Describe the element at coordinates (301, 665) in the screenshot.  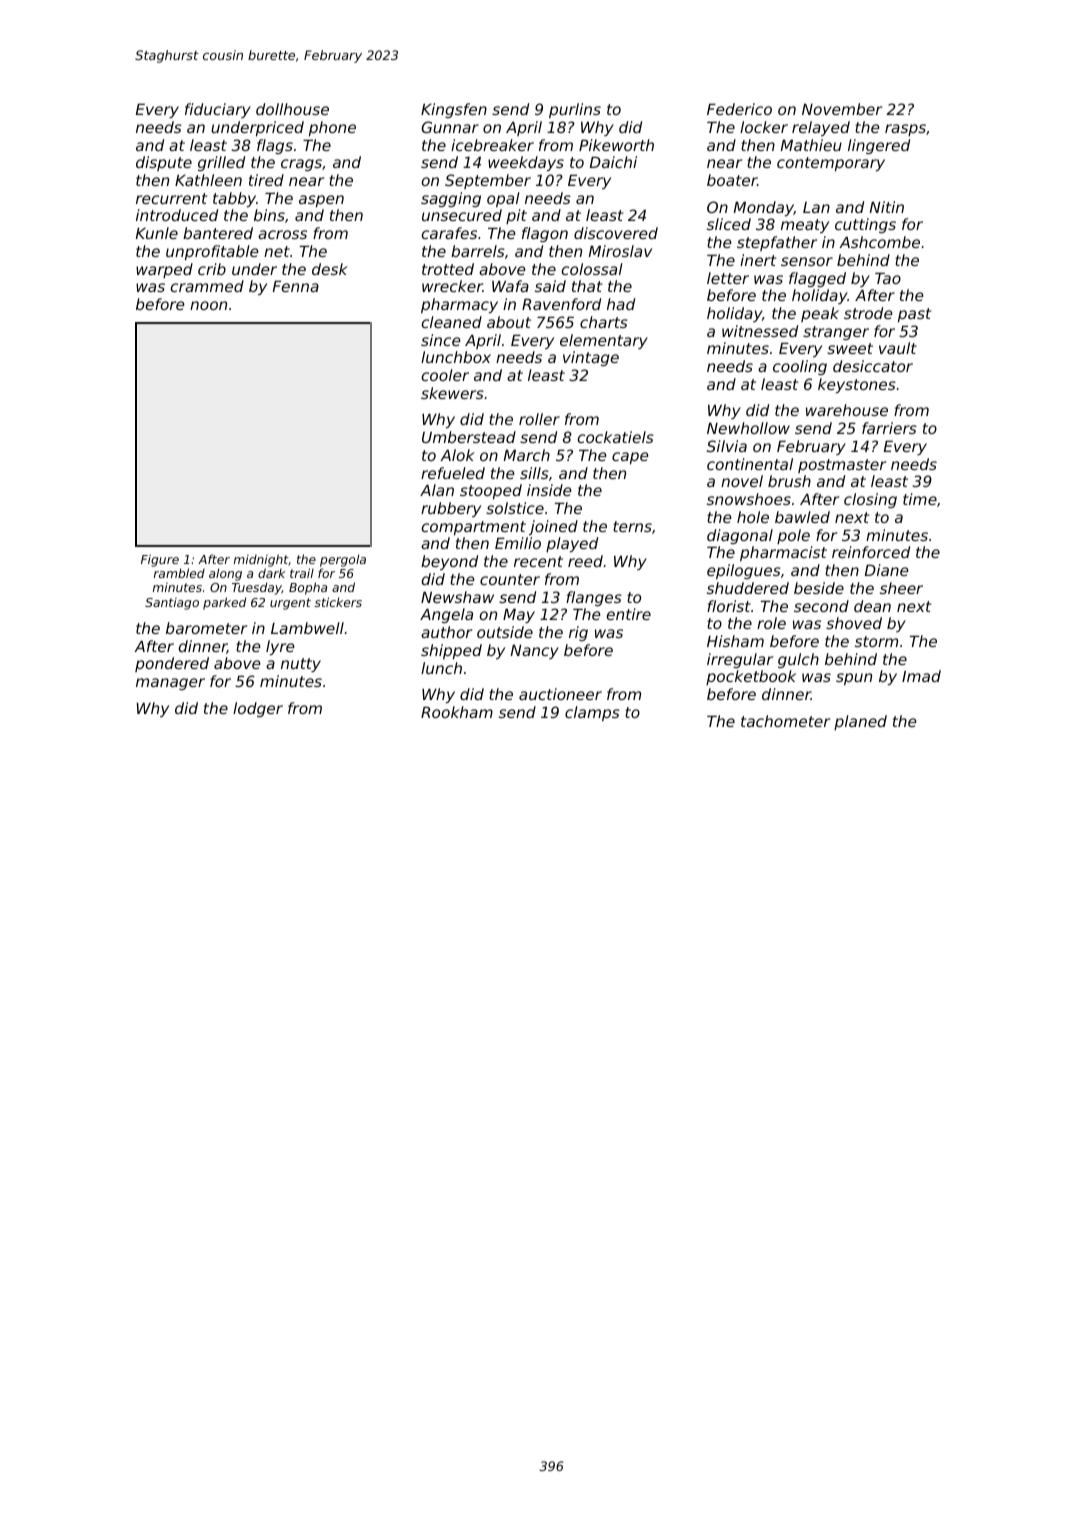
I see `nutty` at that location.
